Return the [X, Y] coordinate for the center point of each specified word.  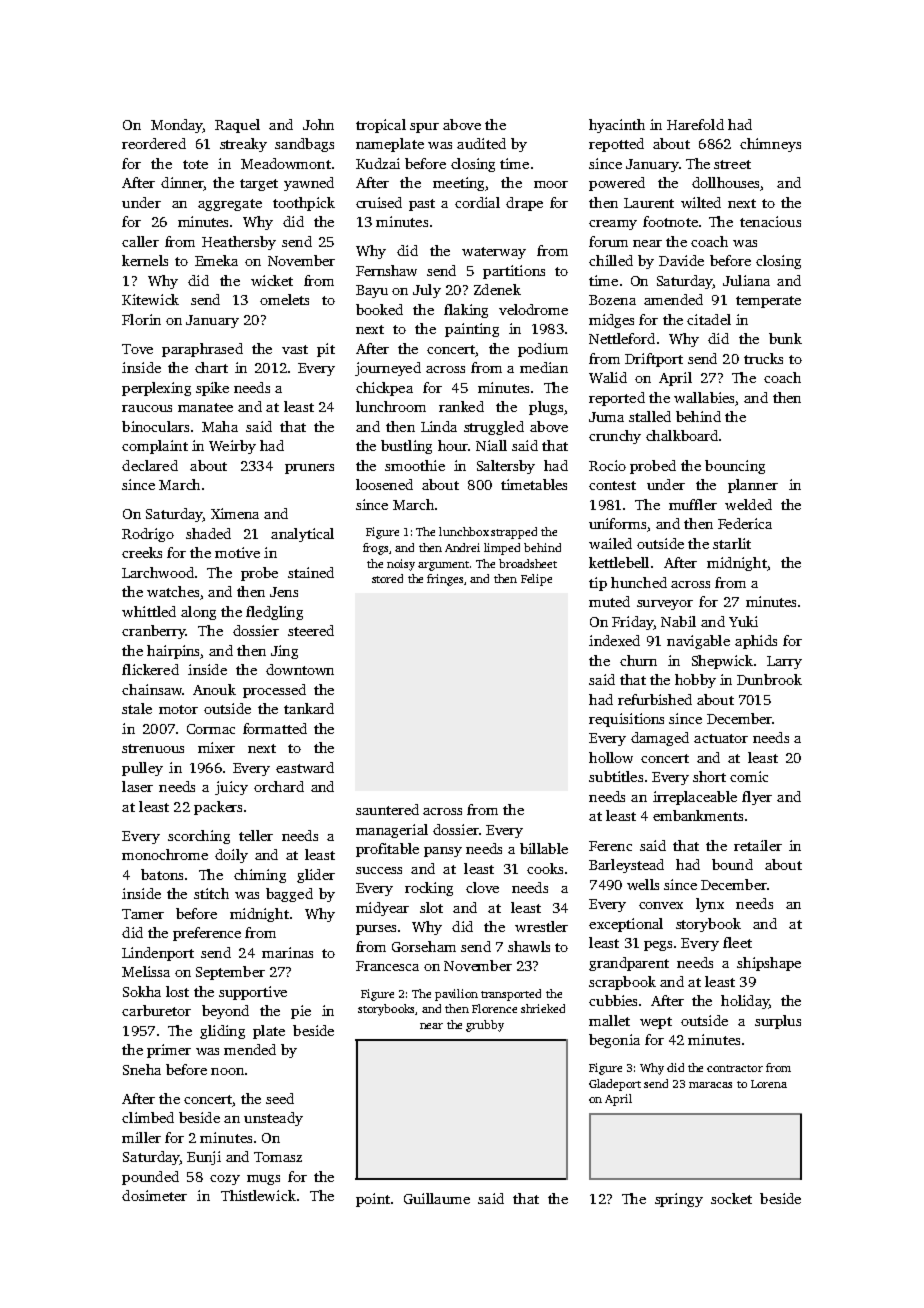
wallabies [704, 397]
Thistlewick [258, 1195]
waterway [494, 253]
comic [749, 776]
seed [280, 1098]
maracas [710, 1085]
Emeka [216, 260]
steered [311, 630]
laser [137, 786]
